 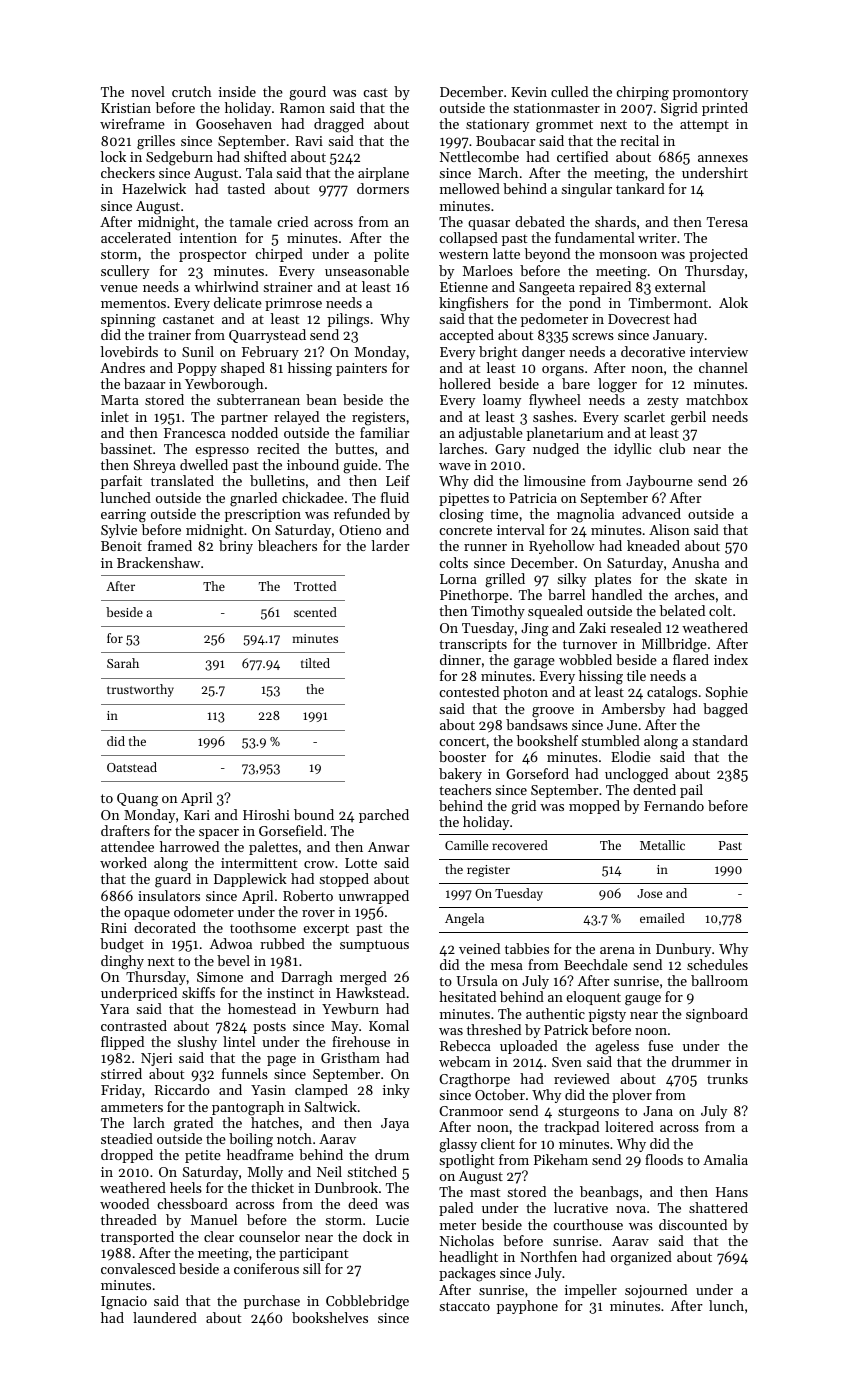 I want to click on dormers, so click(x=383, y=188).
